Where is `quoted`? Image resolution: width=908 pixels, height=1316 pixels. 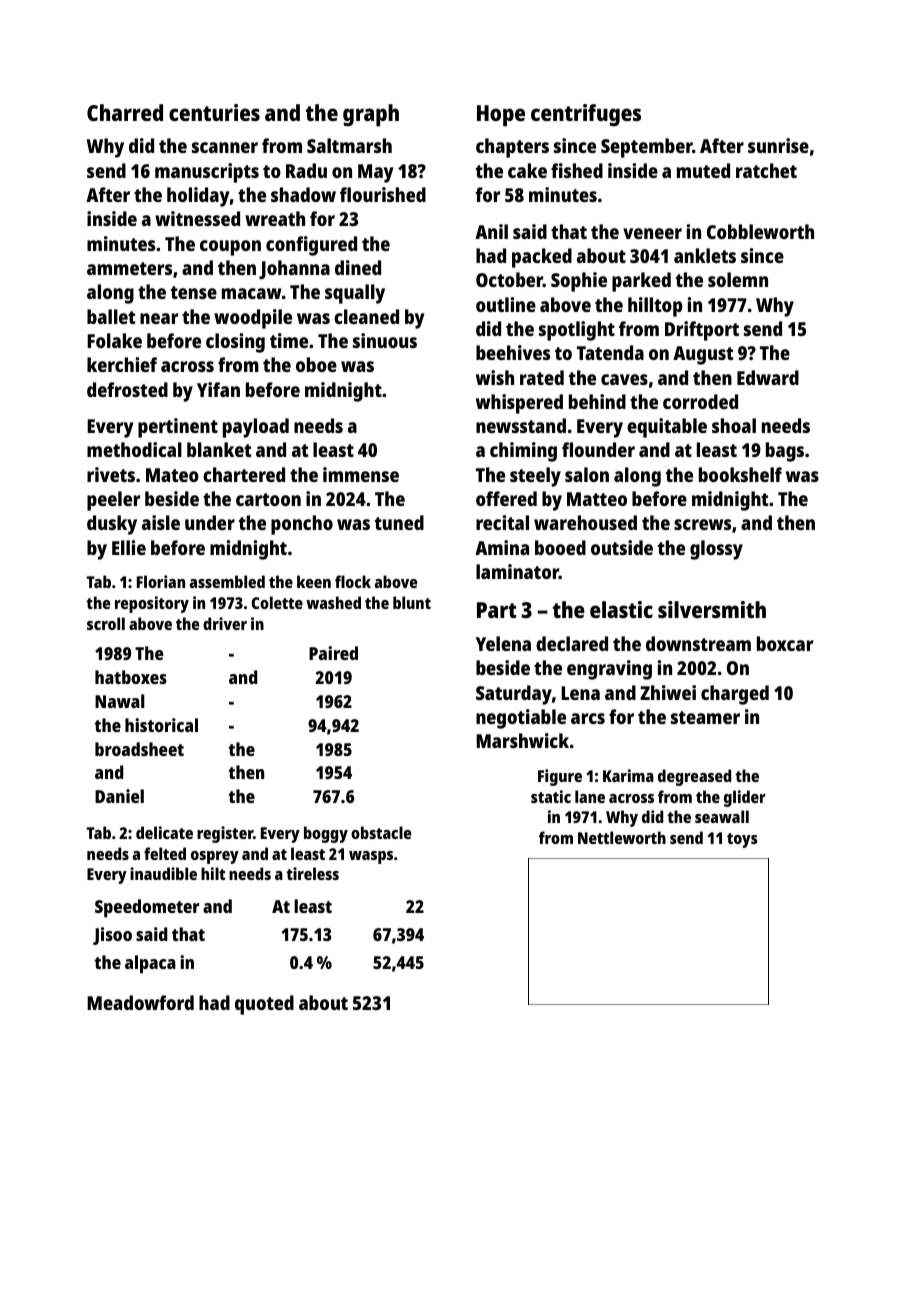
quoted is located at coordinates (264, 1005).
